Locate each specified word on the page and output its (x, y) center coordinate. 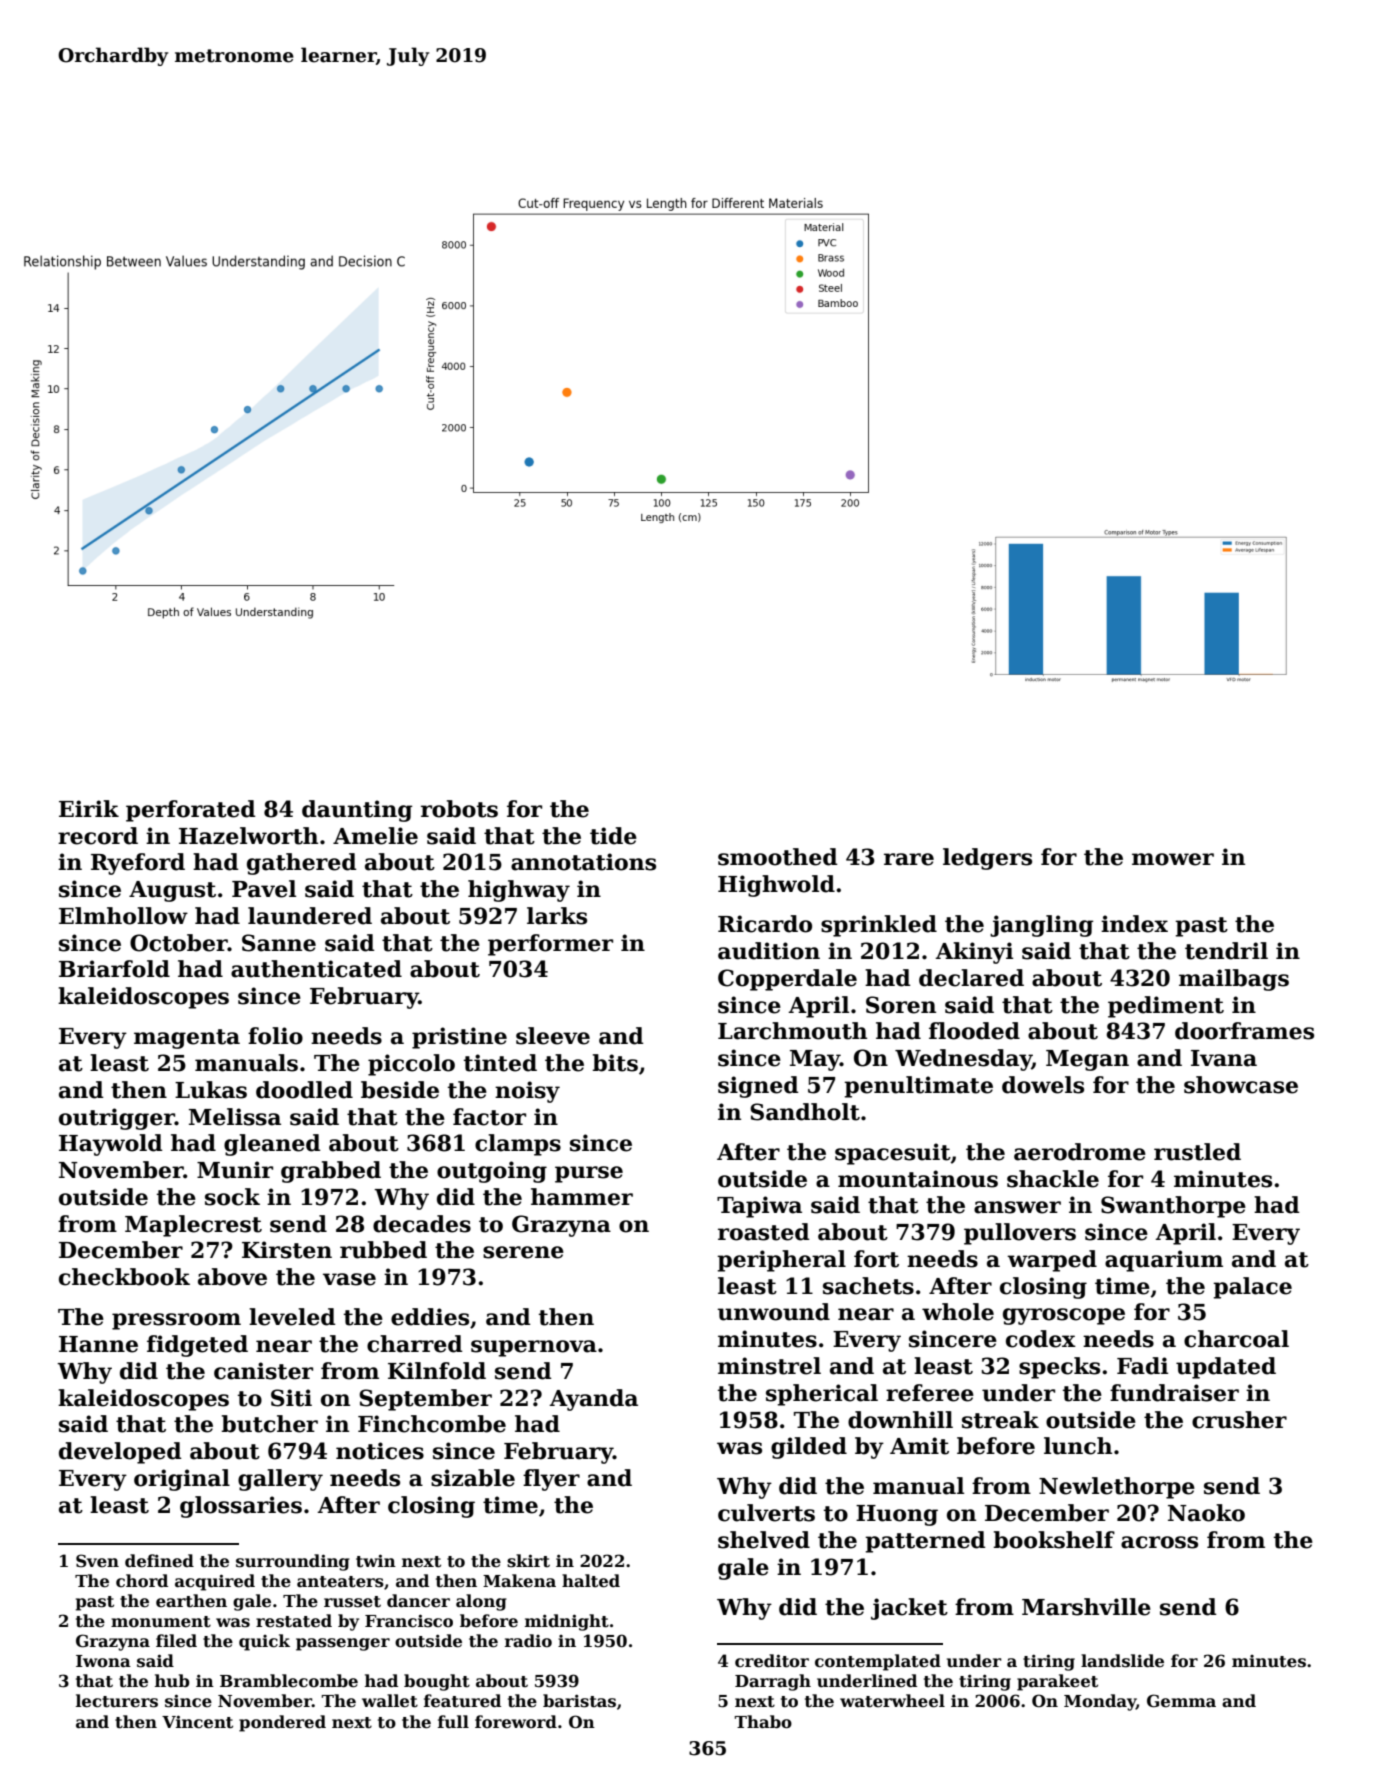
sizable (473, 1478)
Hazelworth (248, 836)
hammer (582, 1197)
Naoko (1206, 1513)
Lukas (211, 1090)
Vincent (197, 1722)
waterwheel (892, 1701)
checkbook (124, 1277)
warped (1052, 1261)
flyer (551, 1480)
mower (1173, 859)
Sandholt (805, 1112)
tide (613, 836)
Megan (1087, 1060)
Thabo (763, 1722)
